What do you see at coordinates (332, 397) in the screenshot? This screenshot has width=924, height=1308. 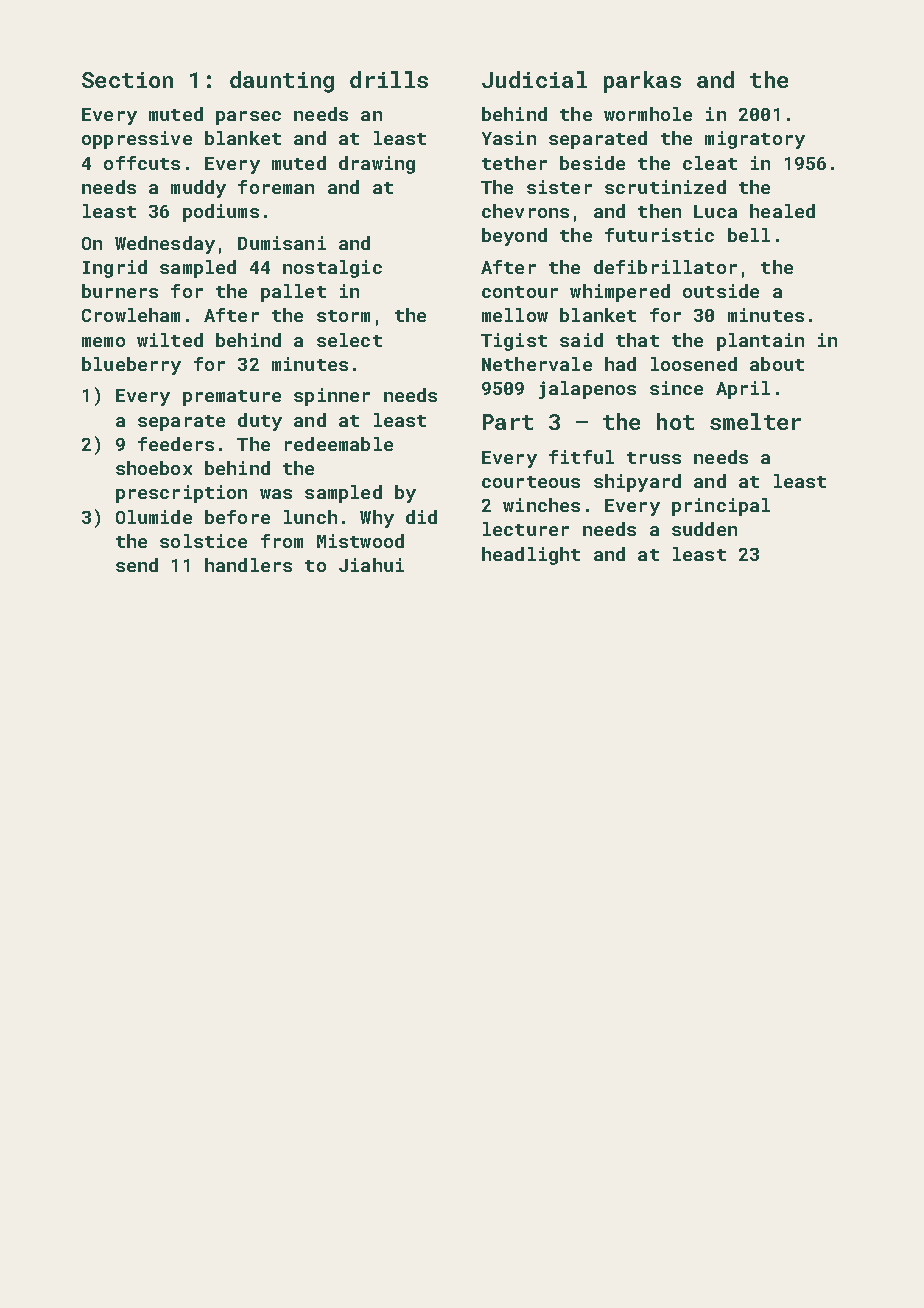 I see `spinner` at bounding box center [332, 397].
